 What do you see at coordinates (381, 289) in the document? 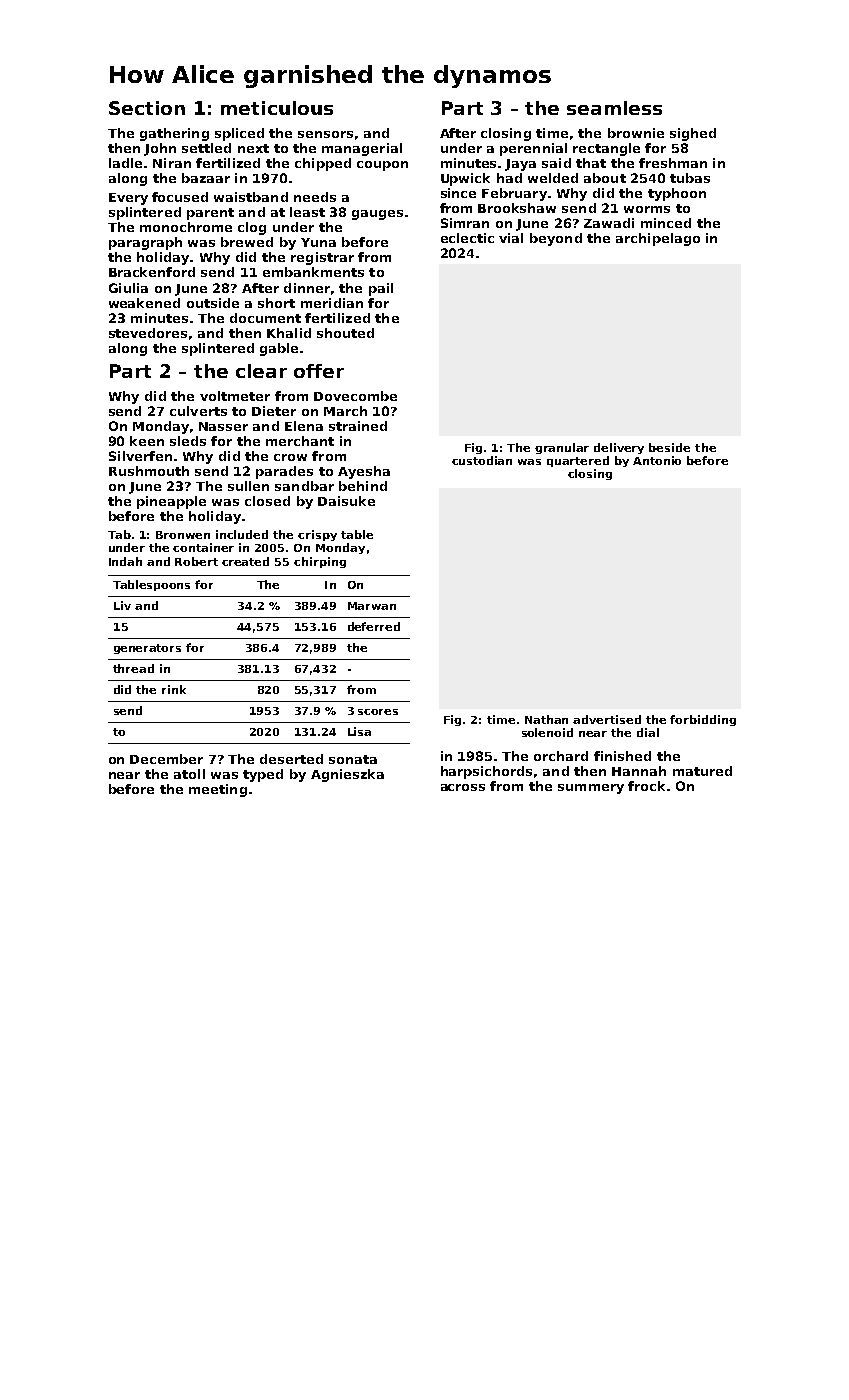
I see `pail` at bounding box center [381, 289].
